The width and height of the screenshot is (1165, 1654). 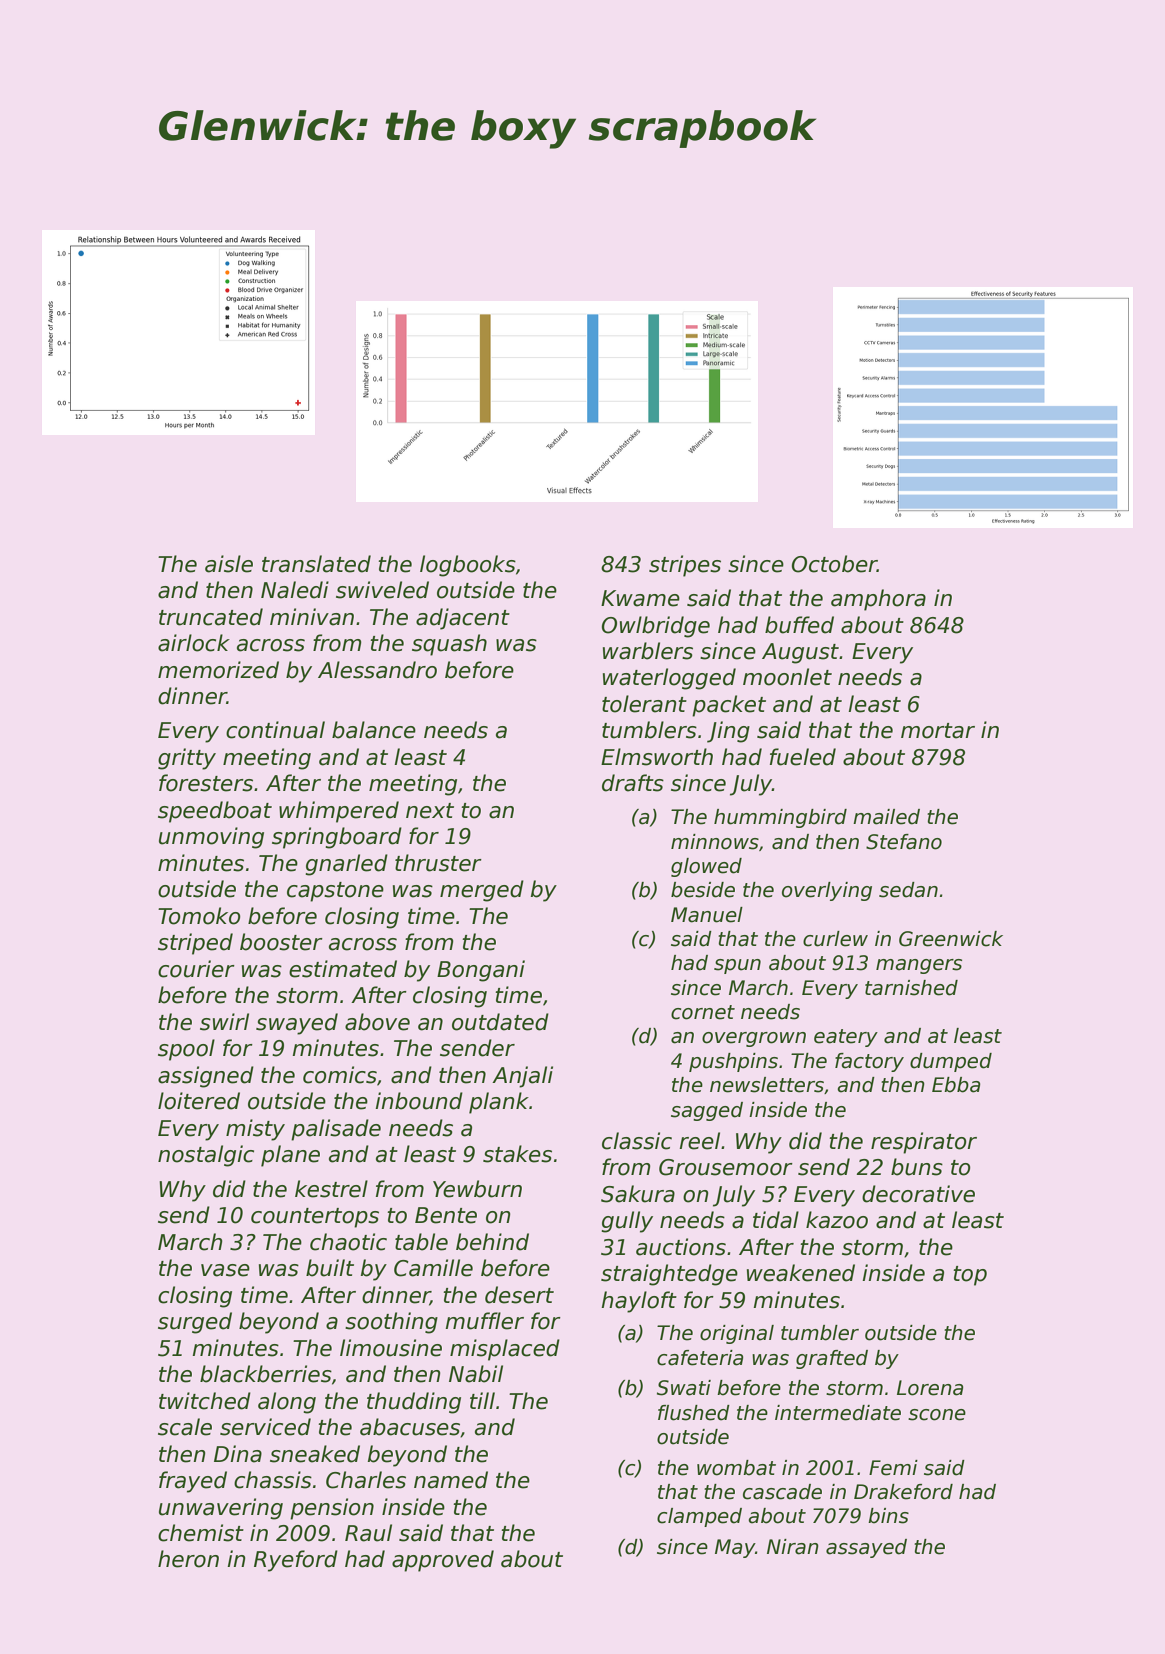 What do you see at coordinates (633, 783) in the screenshot?
I see `drafts` at bounding box center [633, 783].
